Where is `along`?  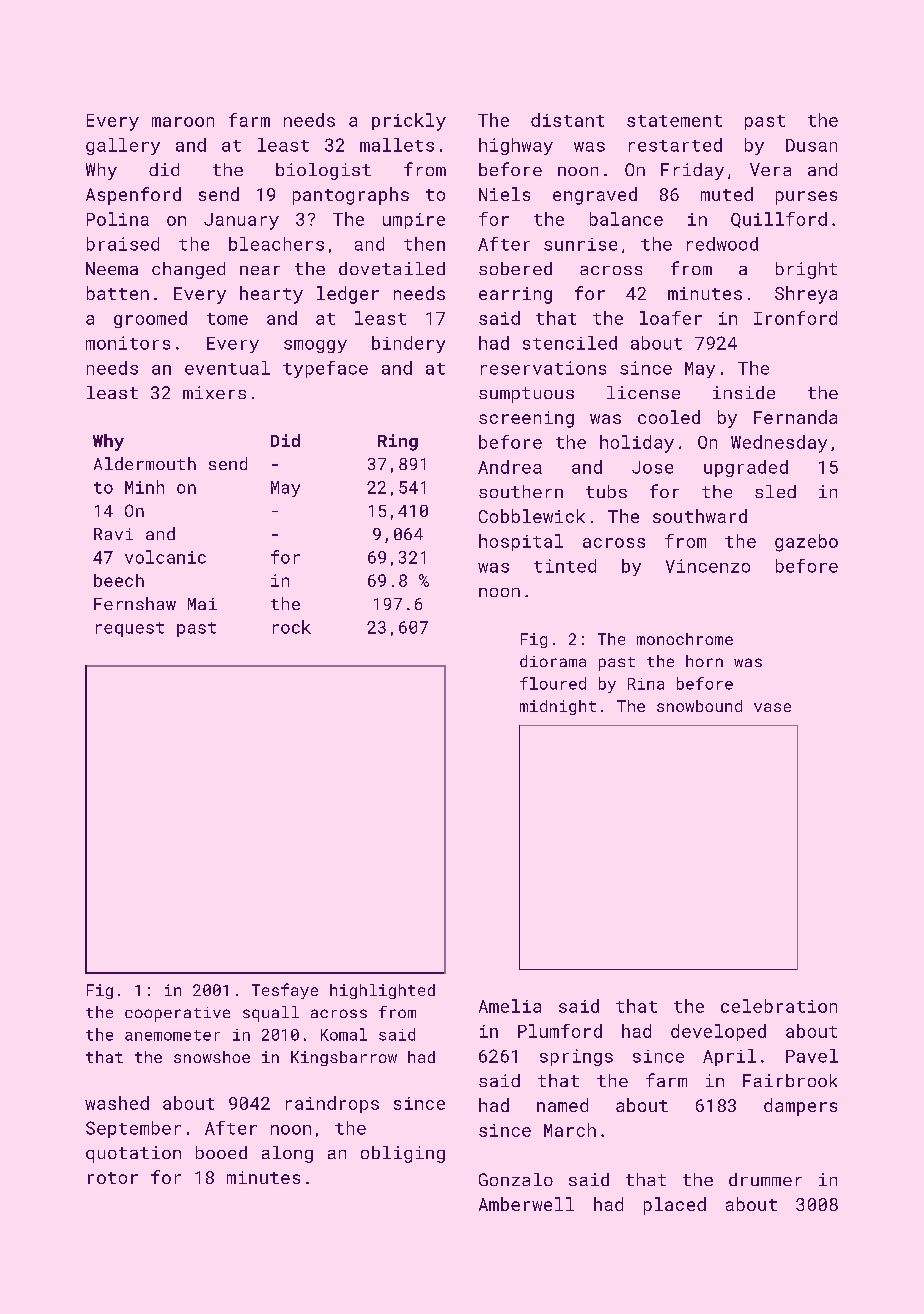
along is located at coordinates (287, 1154).
